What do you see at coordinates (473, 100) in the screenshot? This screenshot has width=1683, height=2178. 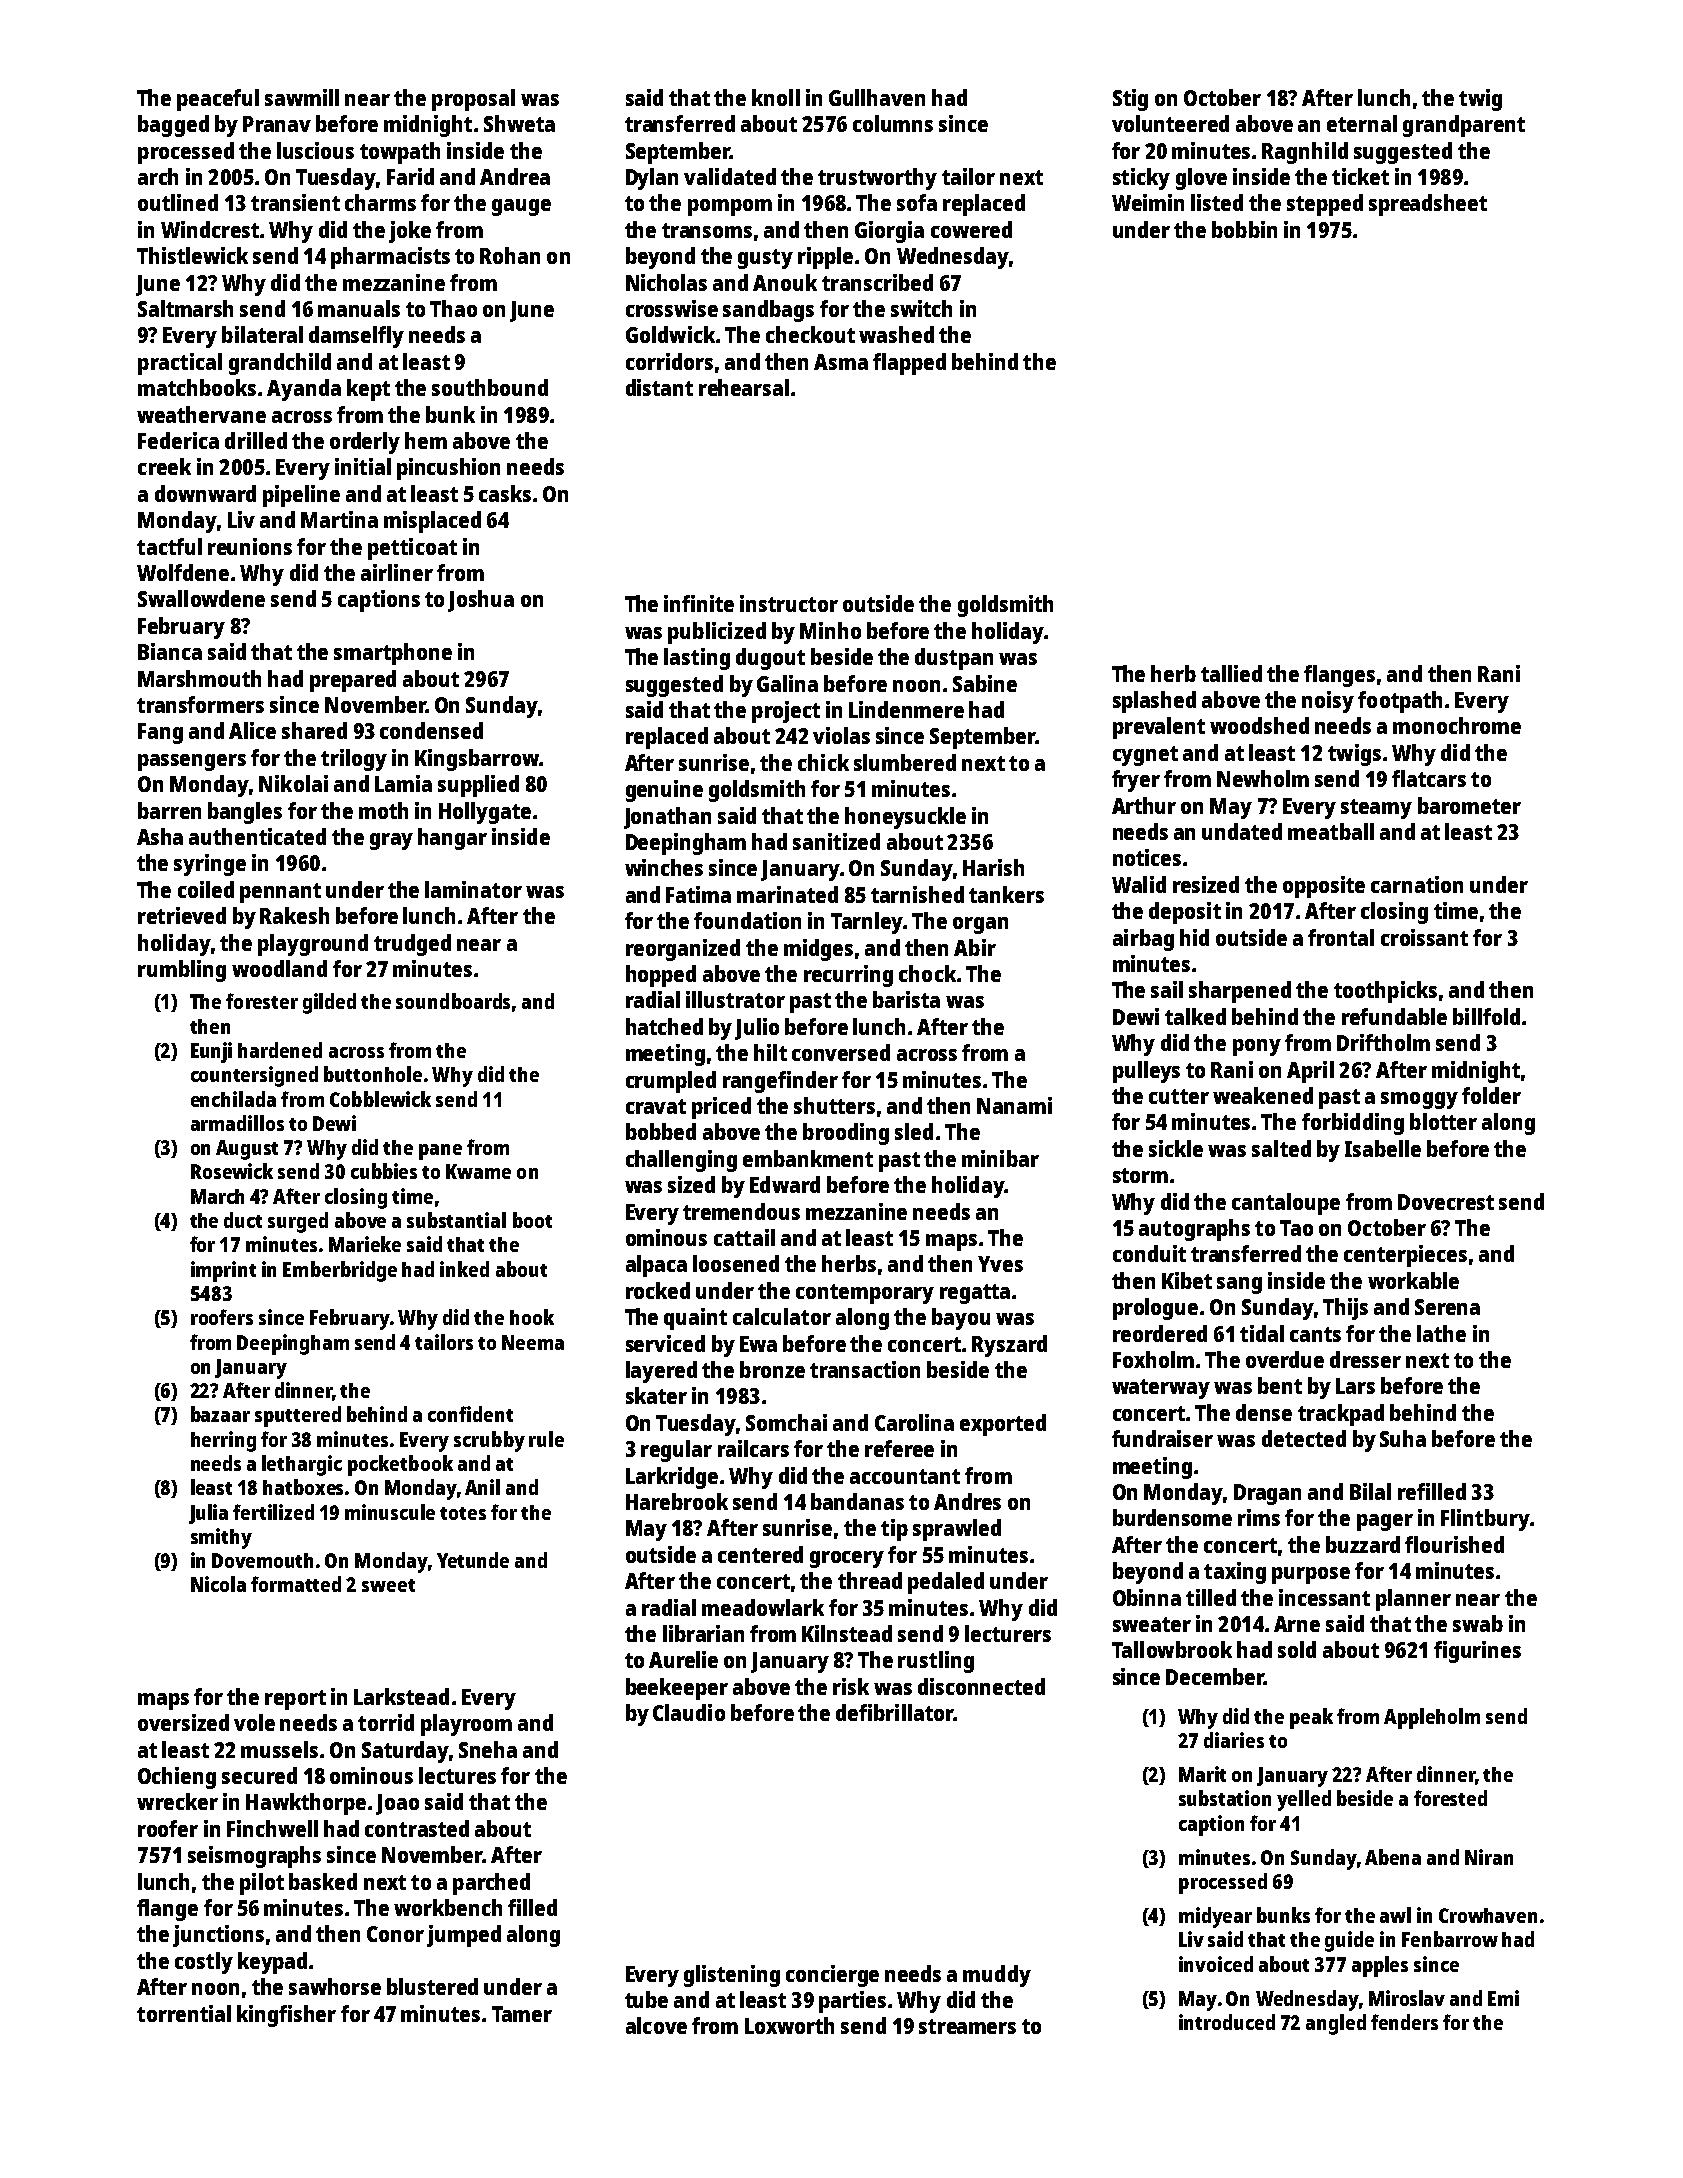 I see `proposal` at bounding box center [473, 100].
